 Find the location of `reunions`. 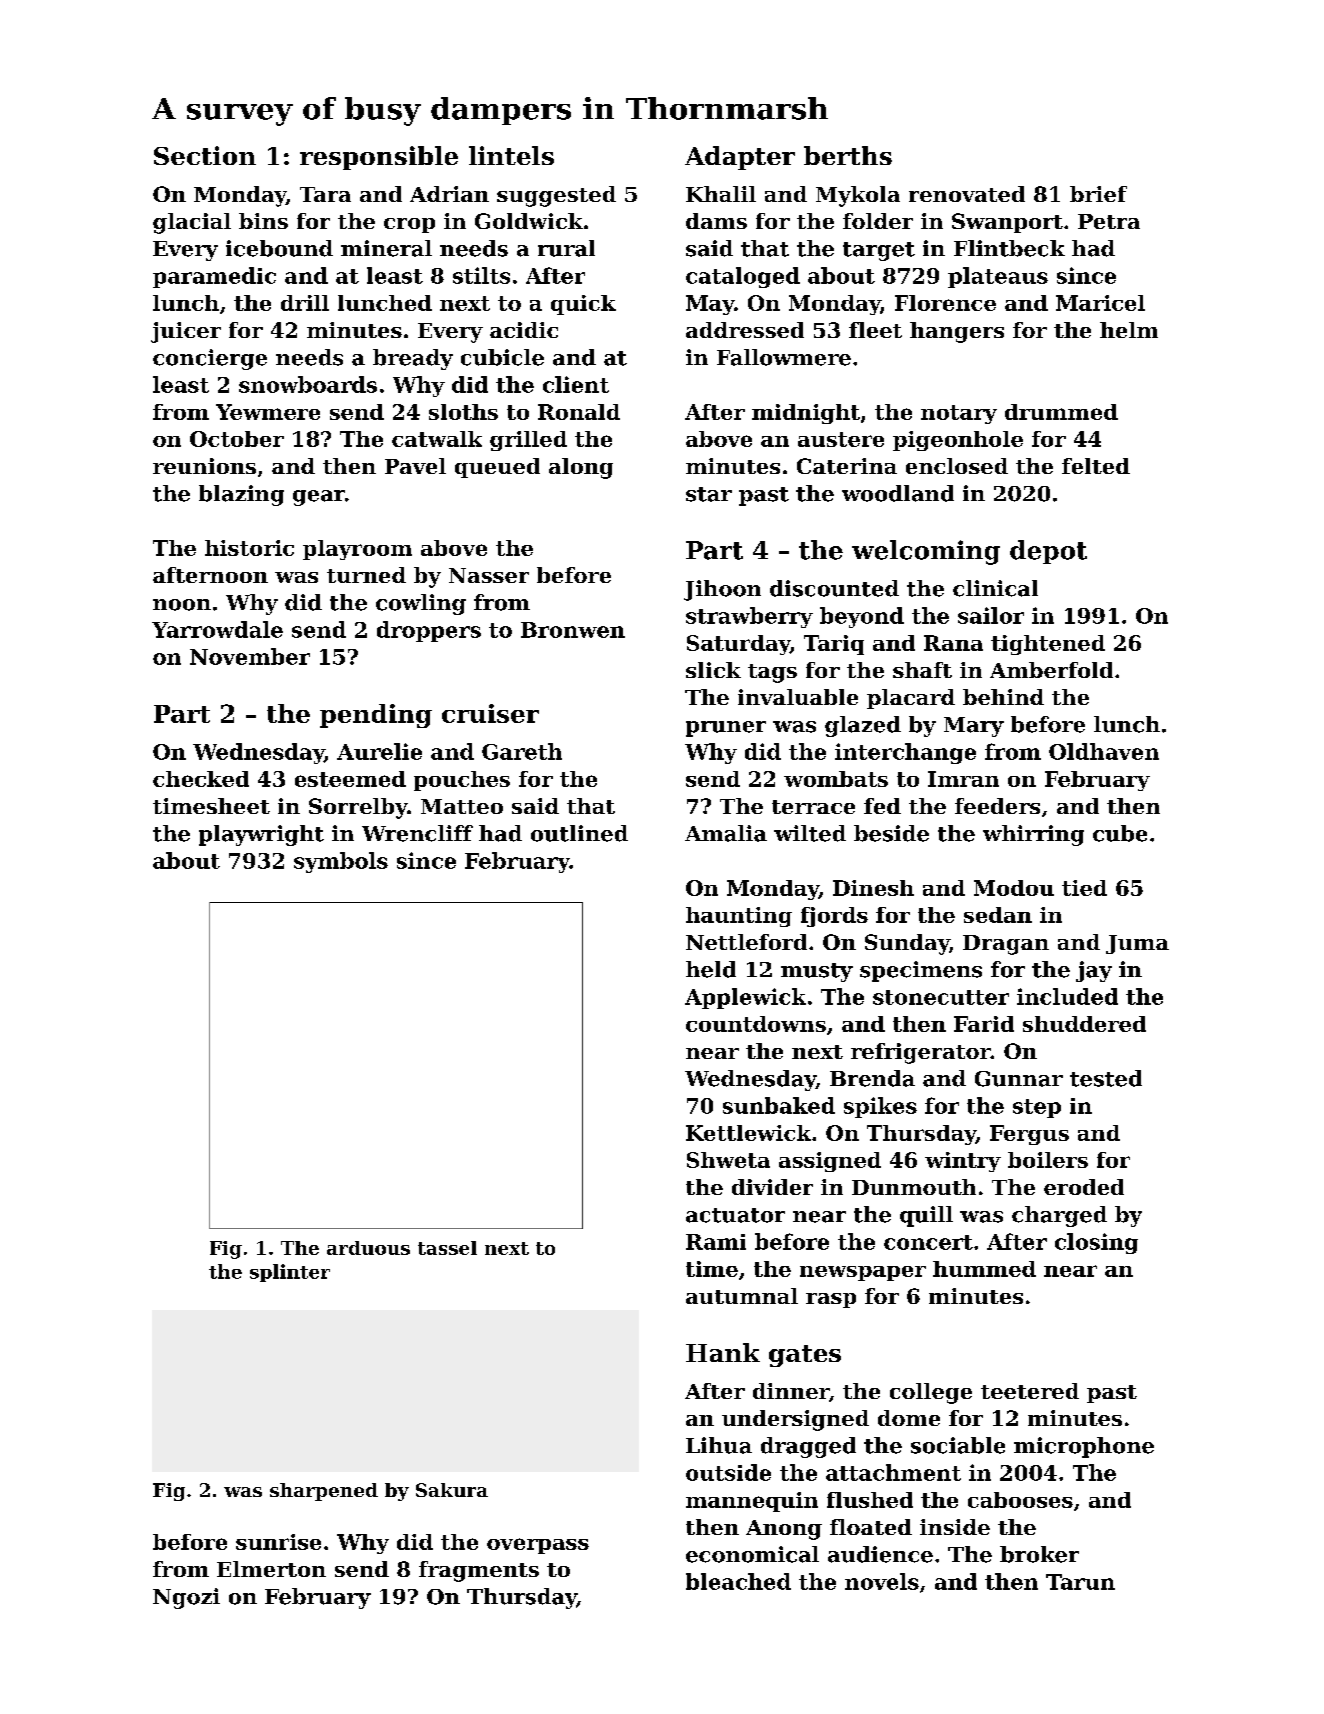

reunions is located at coordinates (204, 466).
